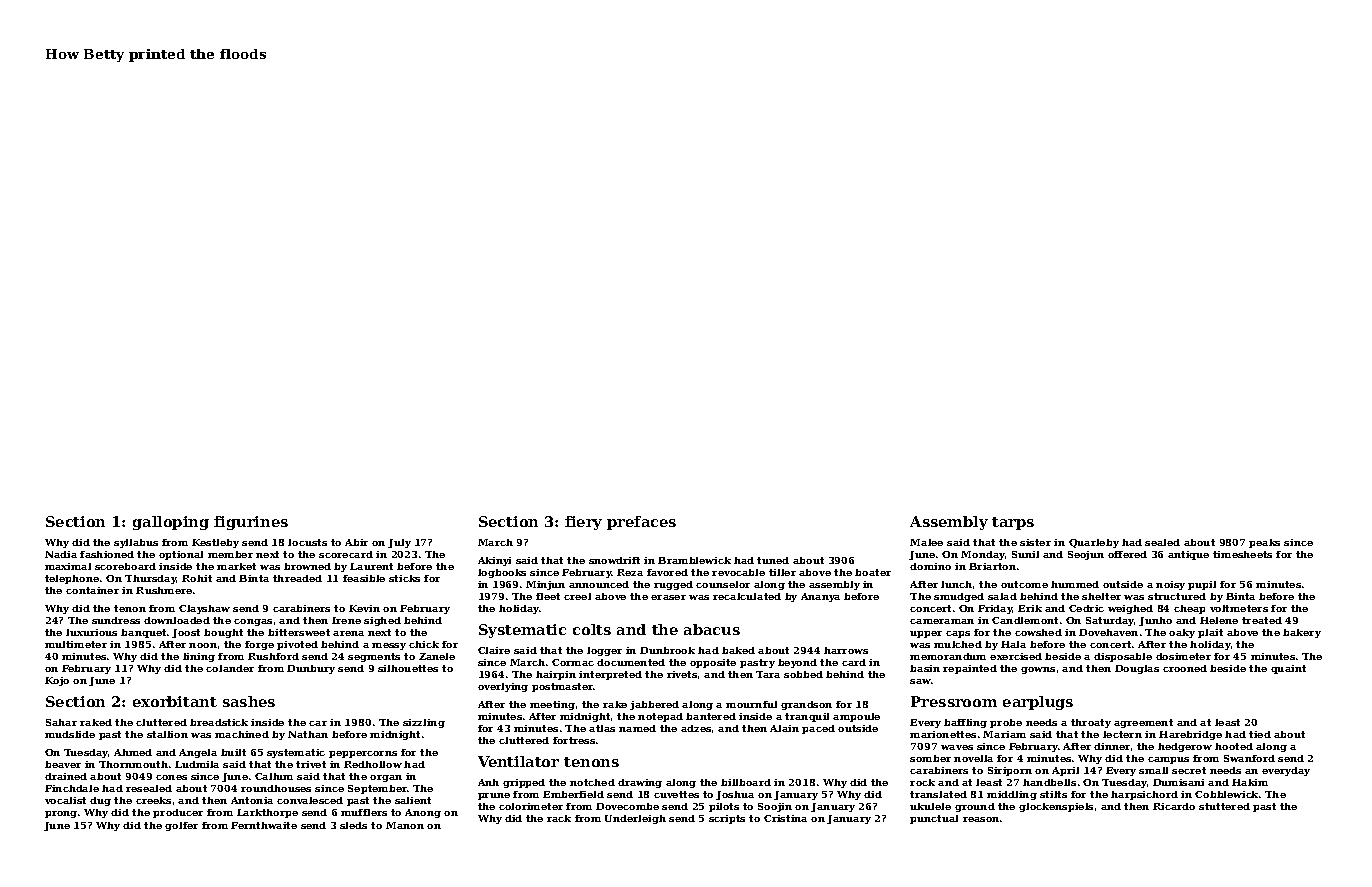  I want to click on cameraman, so click(942, 621).
